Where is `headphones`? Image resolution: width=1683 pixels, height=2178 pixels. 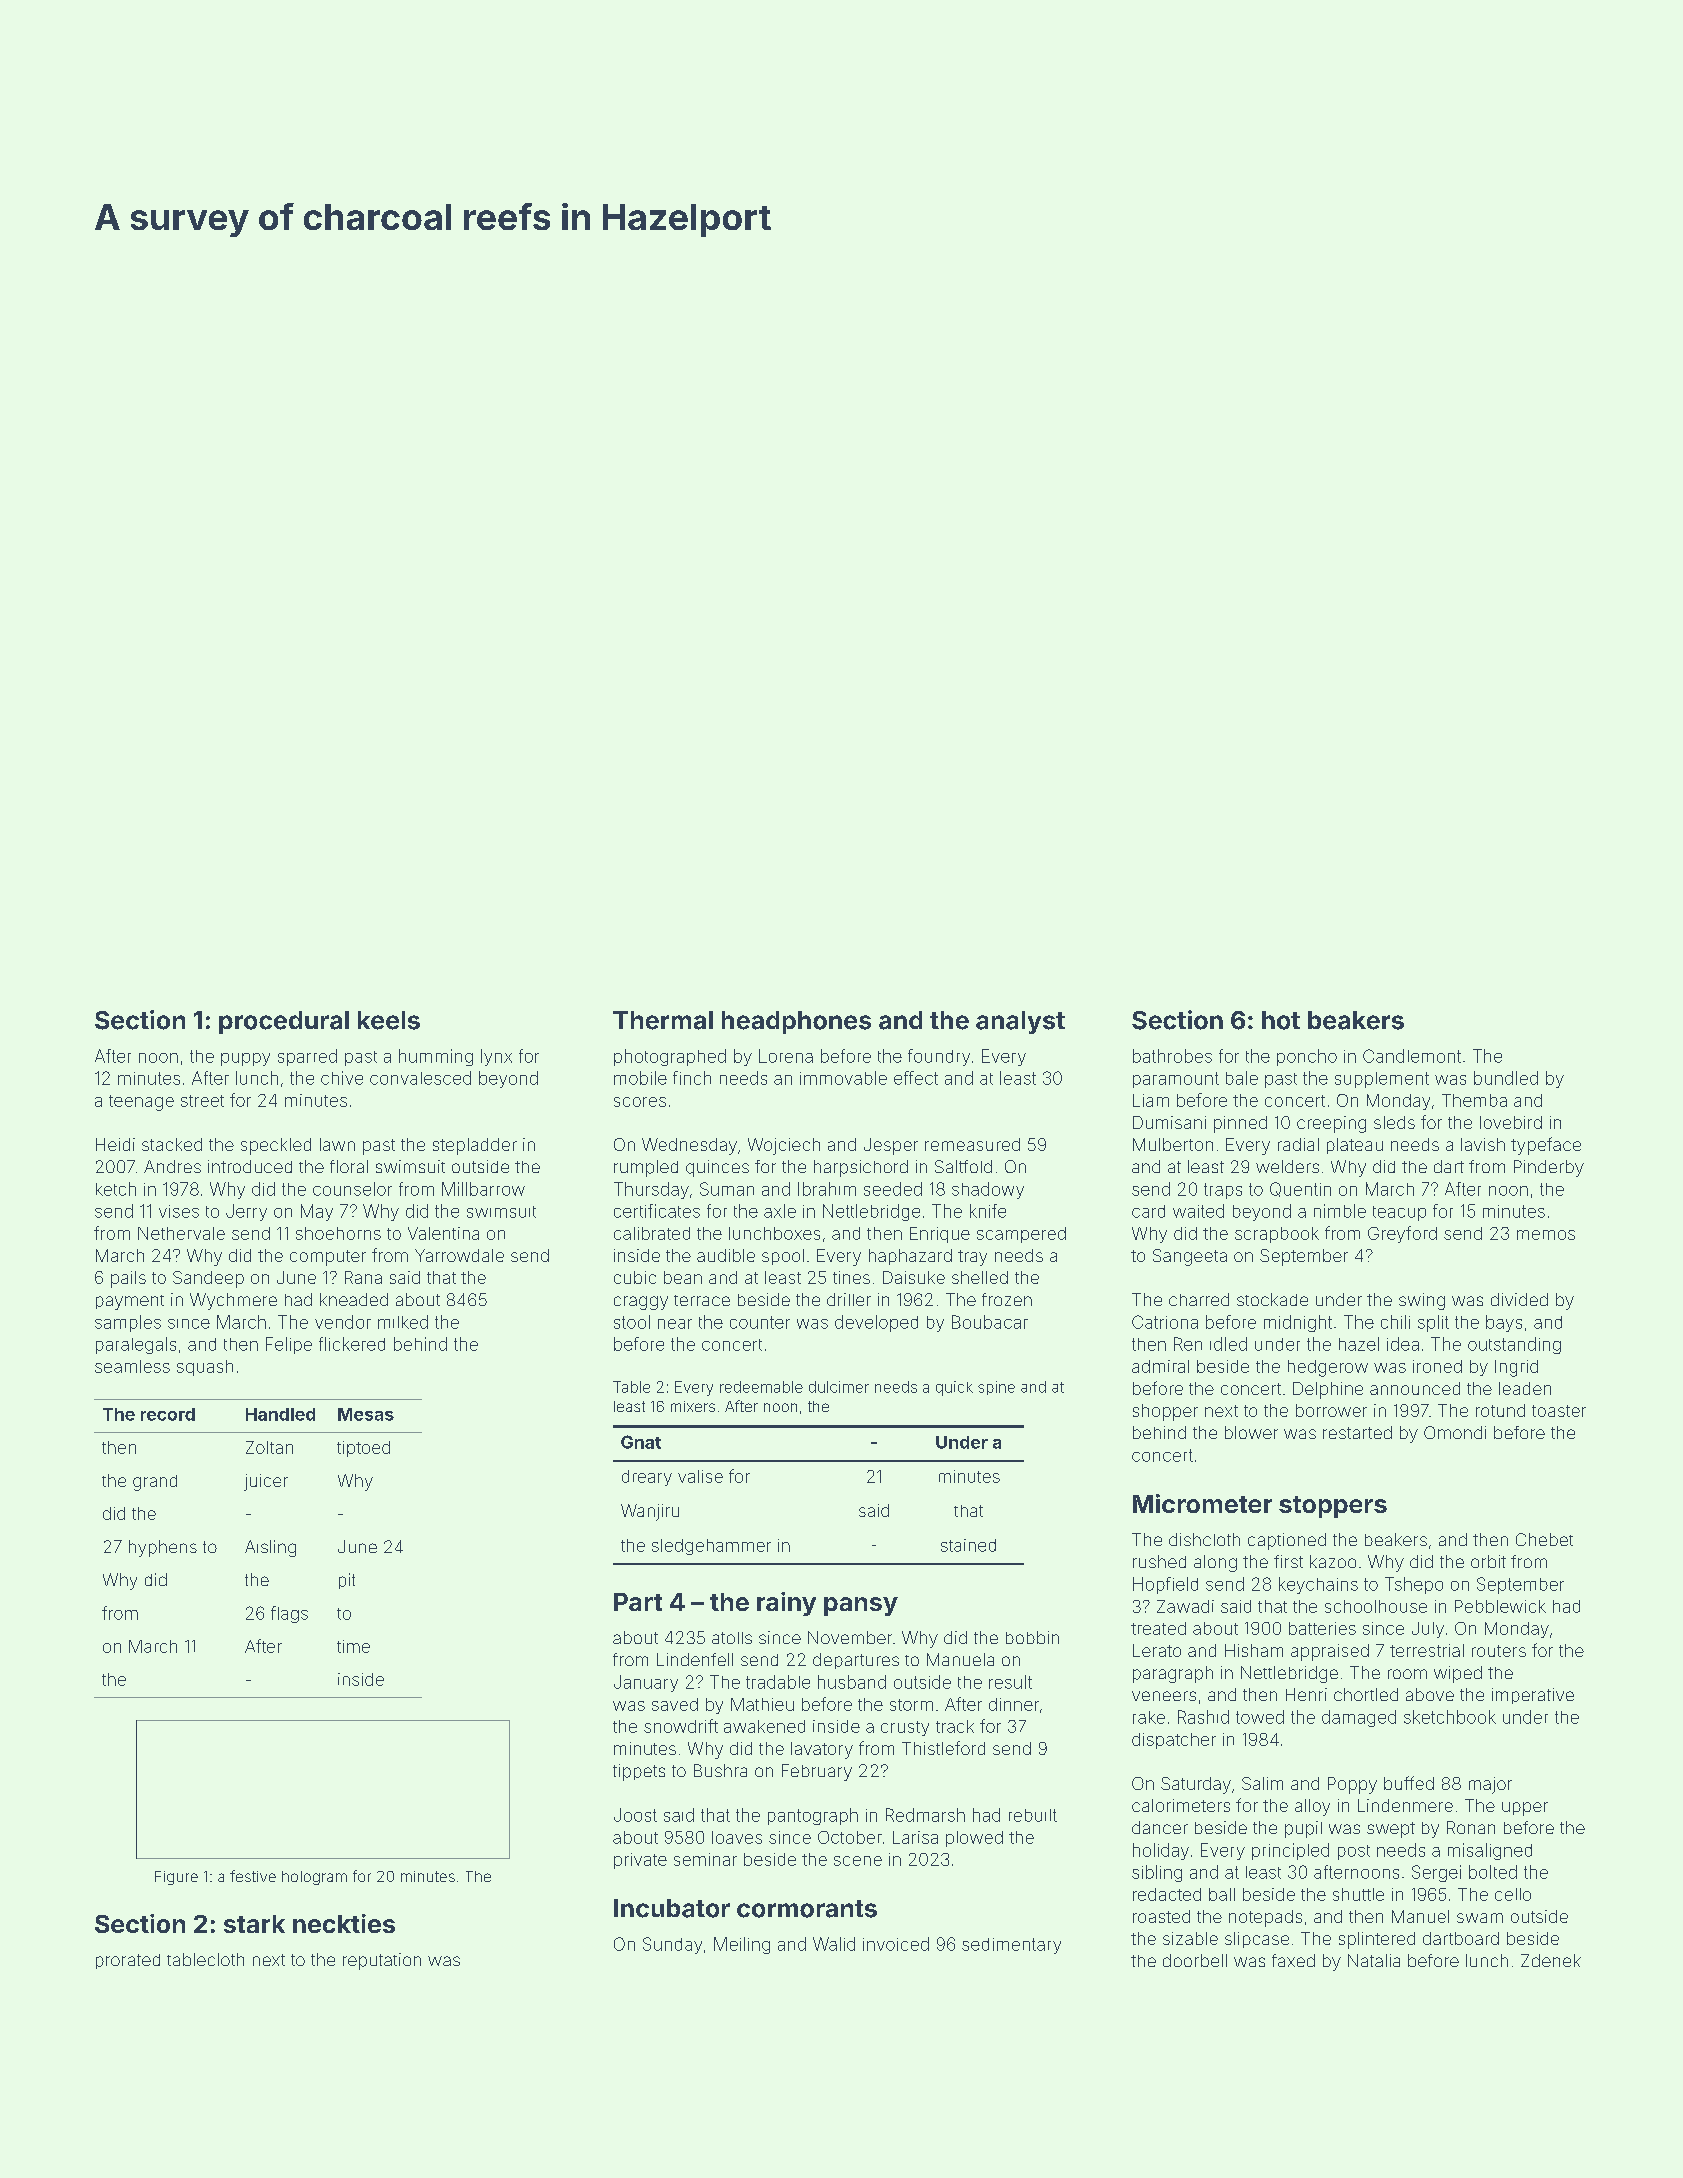
headphones is located at coordinates (796, 1022).
